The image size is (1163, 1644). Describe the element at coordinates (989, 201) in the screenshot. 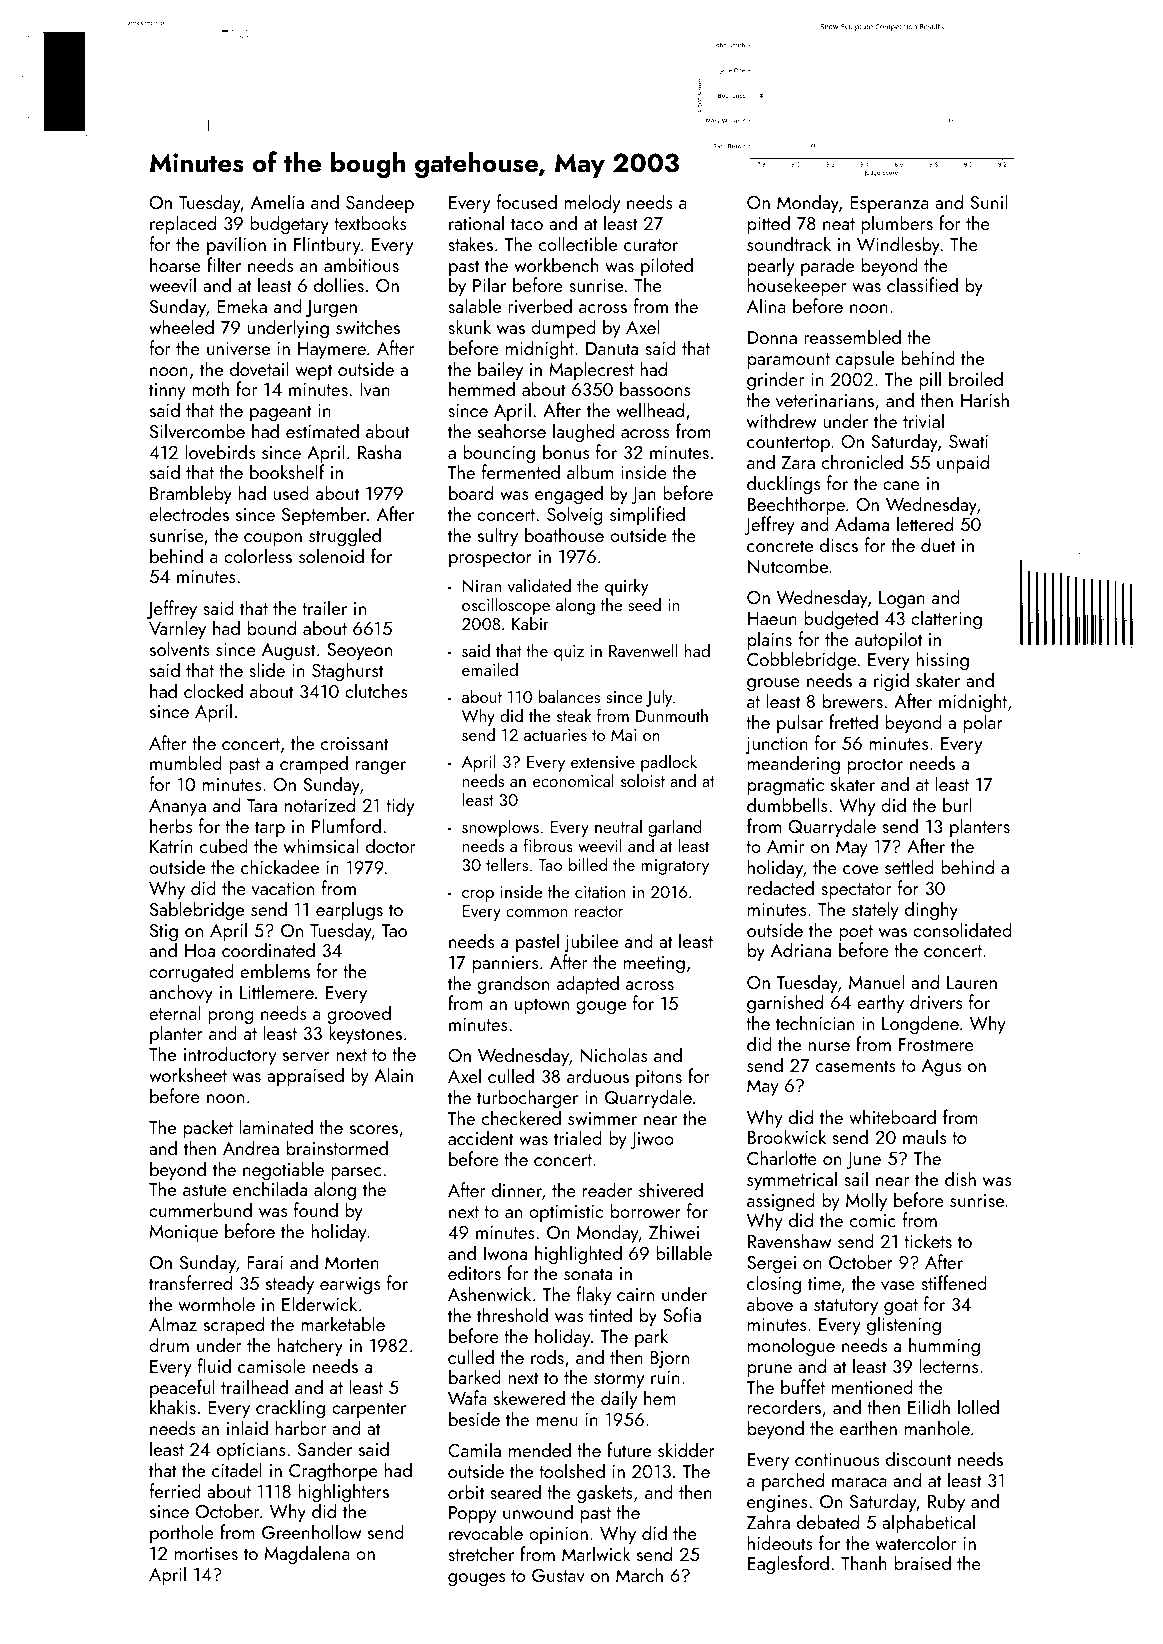

I see `Sunil` at that location.
